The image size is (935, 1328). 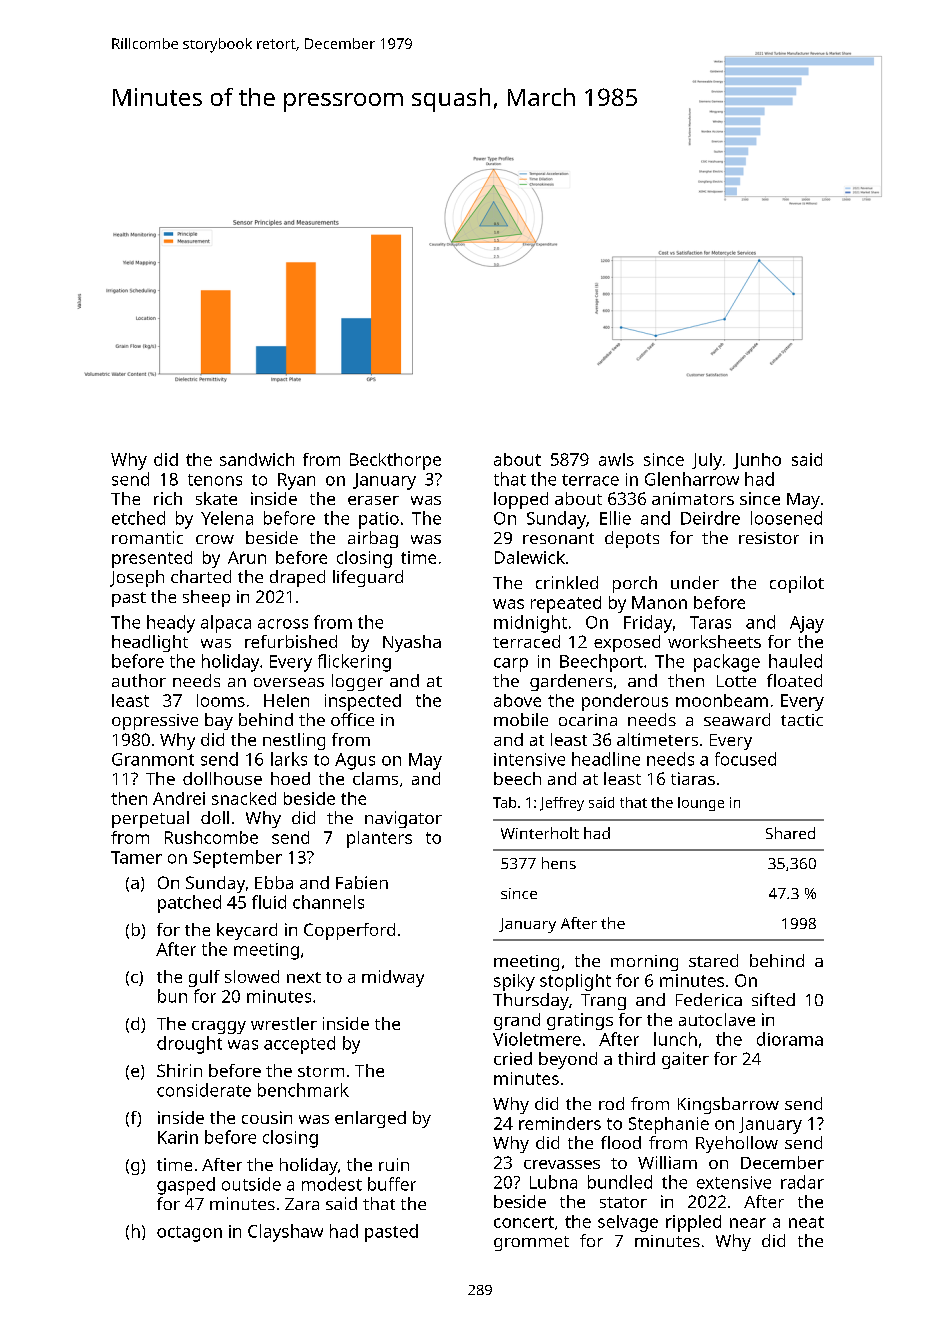 I want to click on heady, so click(x=171, y=624).
